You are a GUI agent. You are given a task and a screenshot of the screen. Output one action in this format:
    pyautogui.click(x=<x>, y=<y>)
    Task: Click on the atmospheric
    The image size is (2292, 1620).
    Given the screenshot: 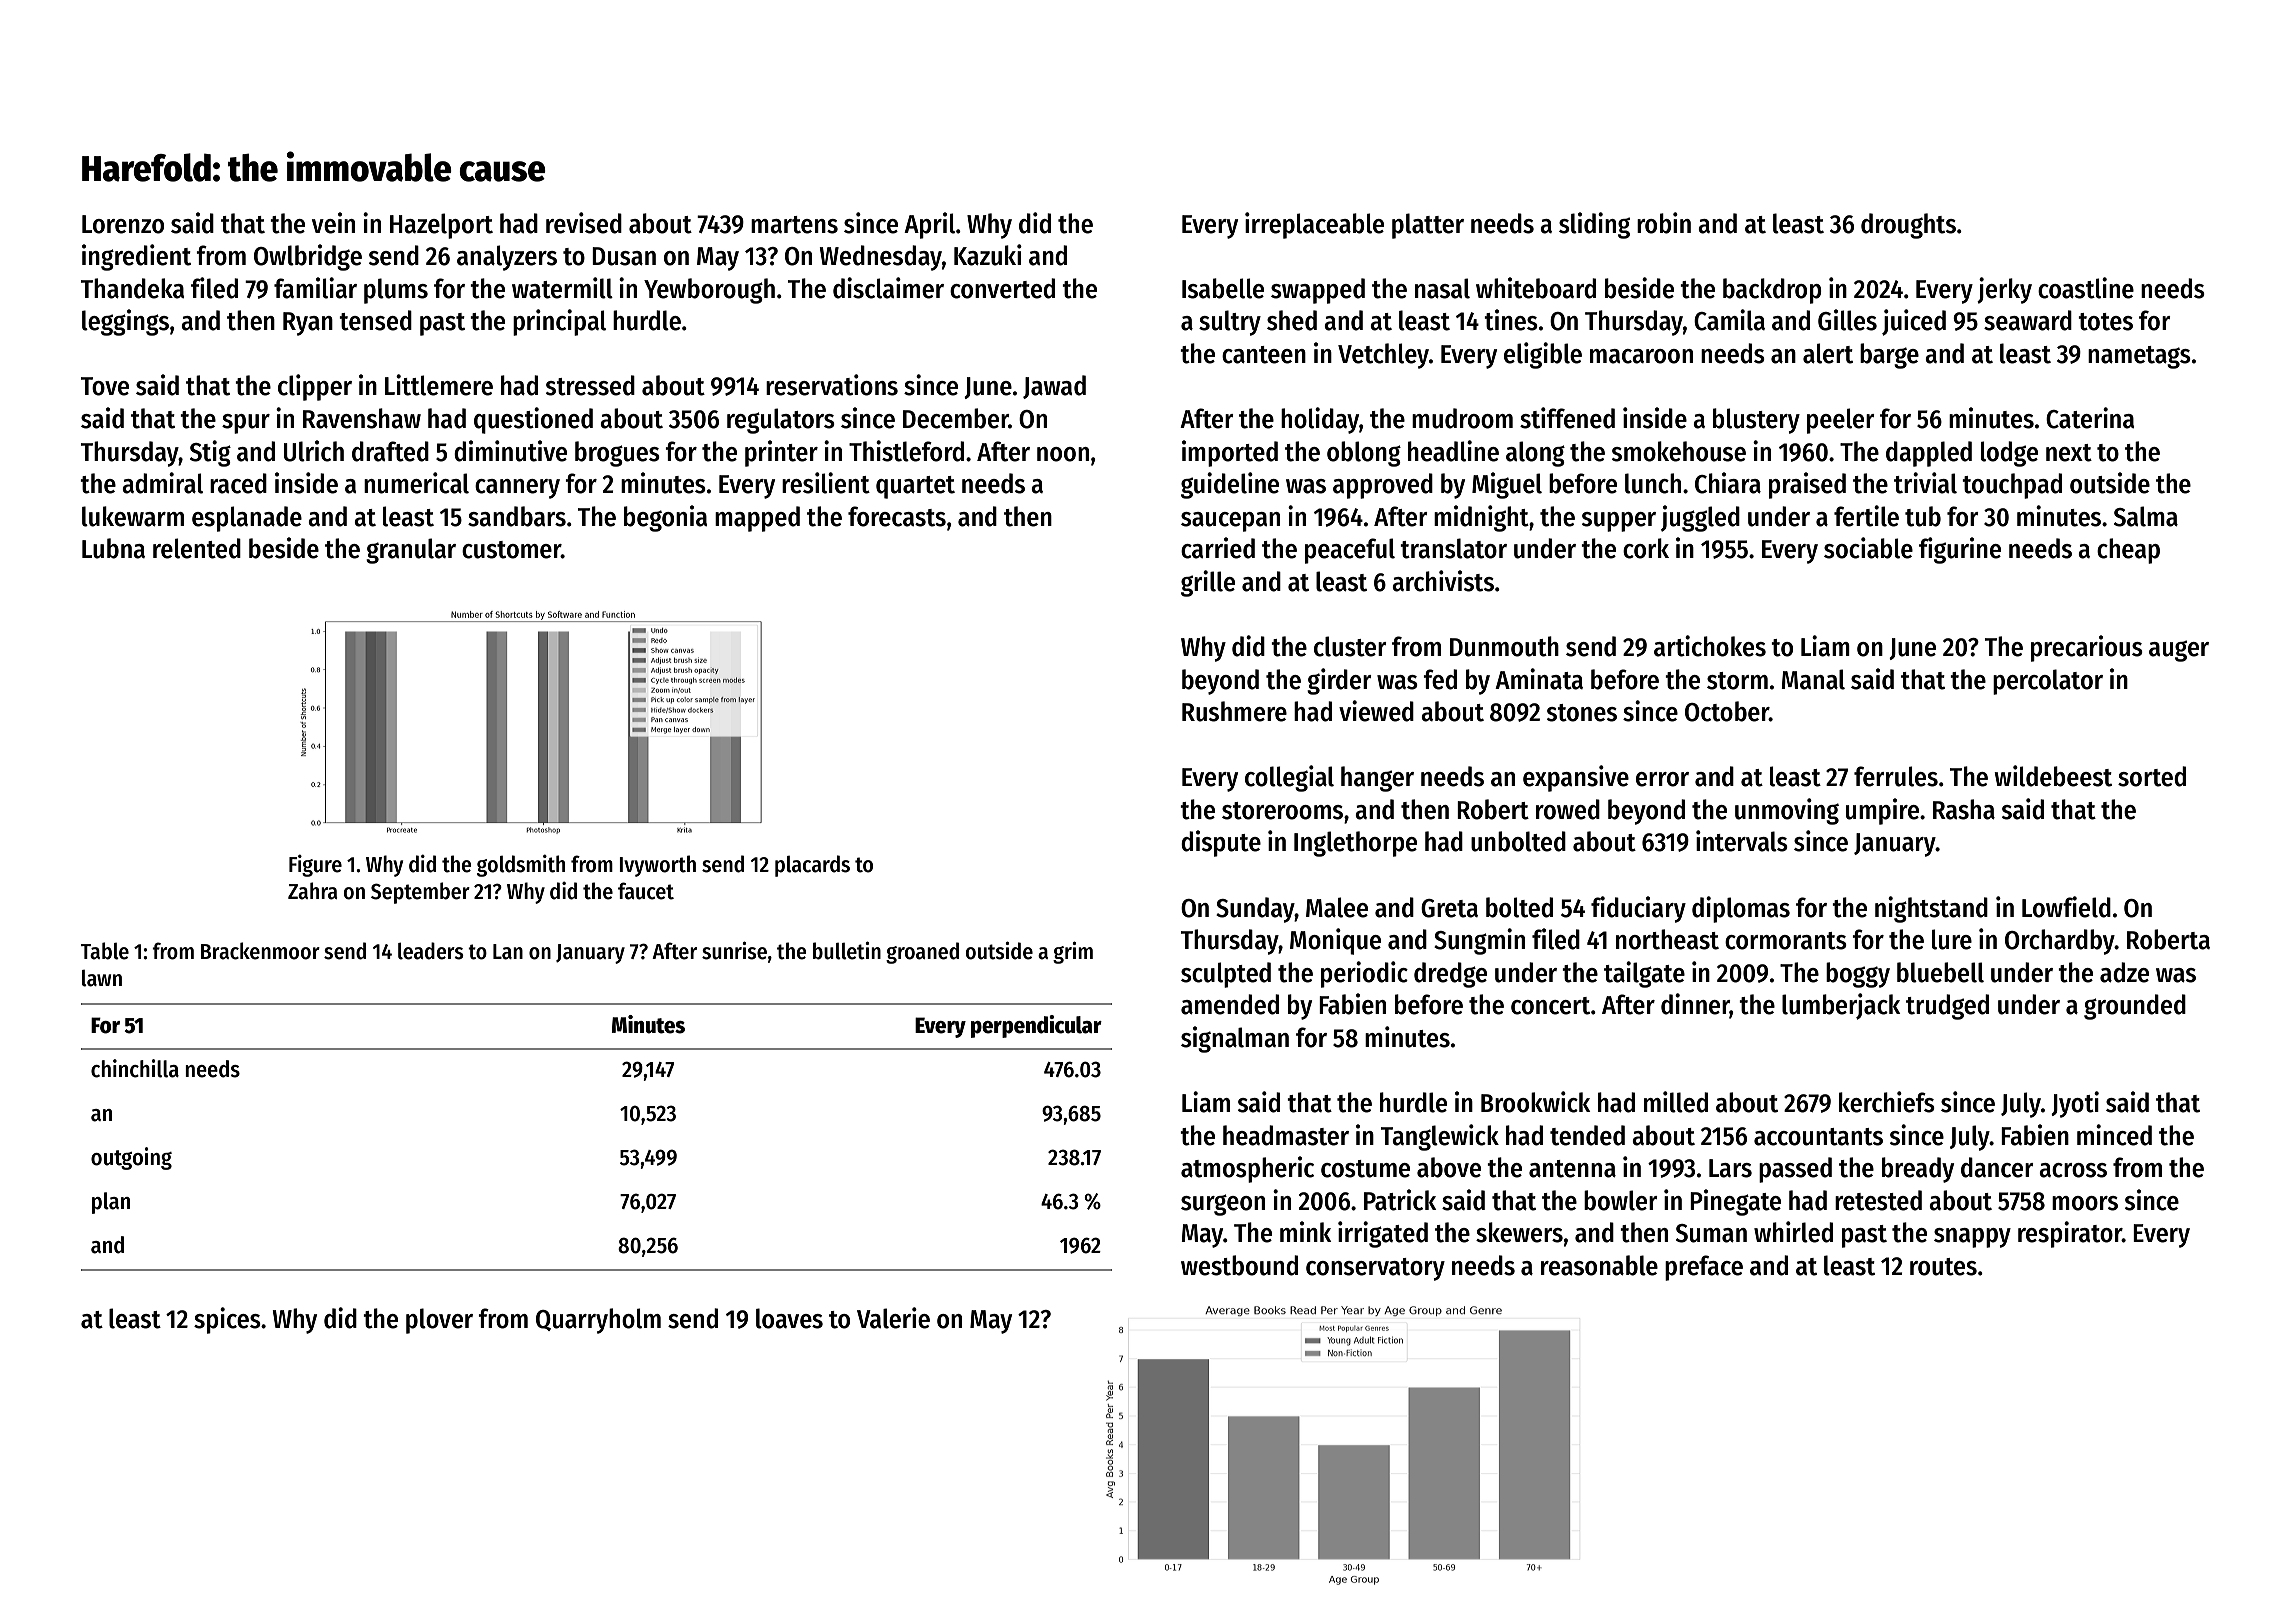 What is the action you would take?
    pyautogui.click(x=1247, y=1169)
